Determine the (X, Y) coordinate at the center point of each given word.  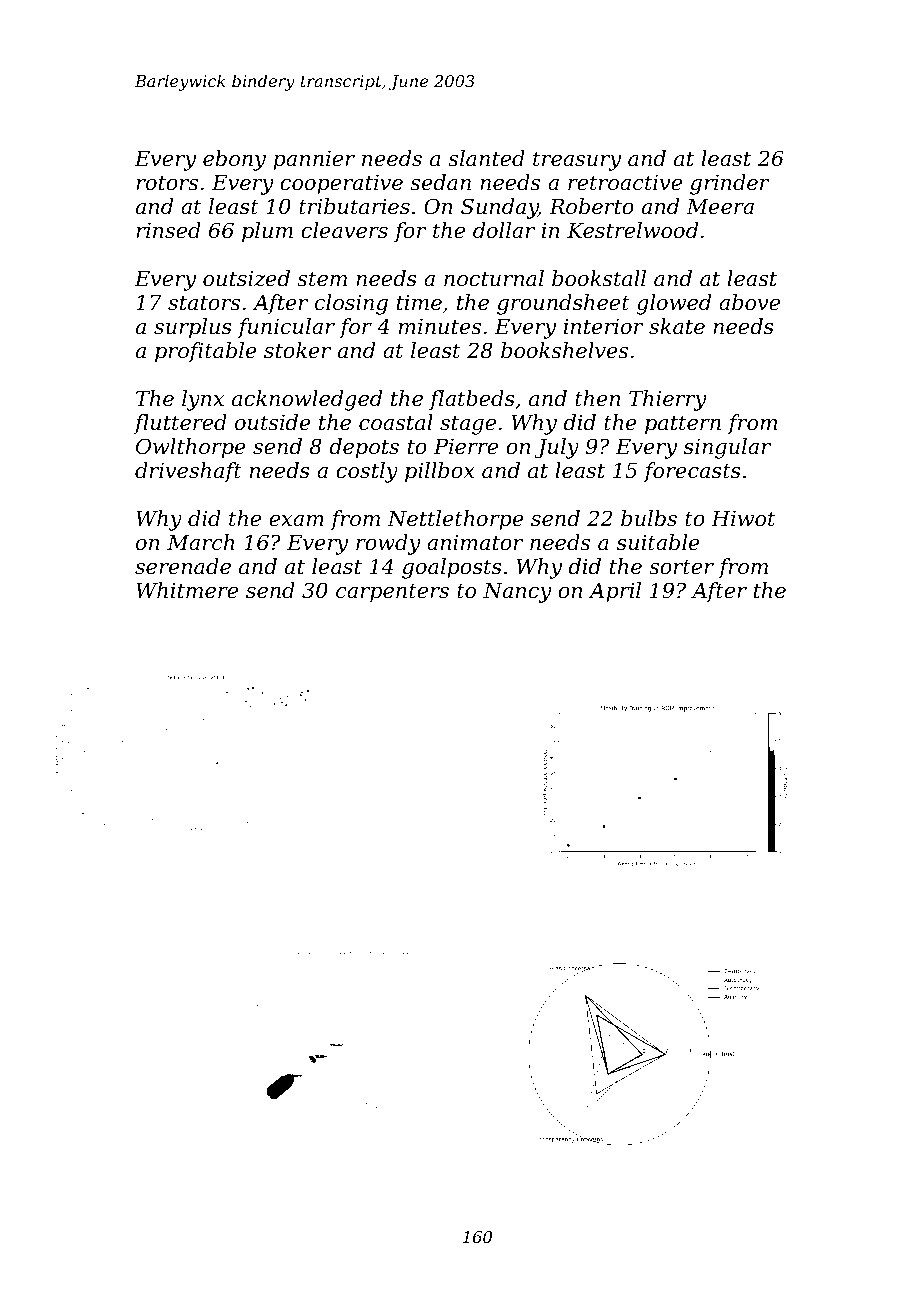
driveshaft (188, 472)
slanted (486, 158)
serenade (183, 566)
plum (267, 232)
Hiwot (743, 518)
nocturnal (494, 278)
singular (727, 448)
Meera (720, 207)
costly (367, 472)
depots (364, 448)
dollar (504, 230)
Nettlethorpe (455, 520)
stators (204, 303)
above (749, 302)
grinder (730, 184)
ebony (234, 160)
